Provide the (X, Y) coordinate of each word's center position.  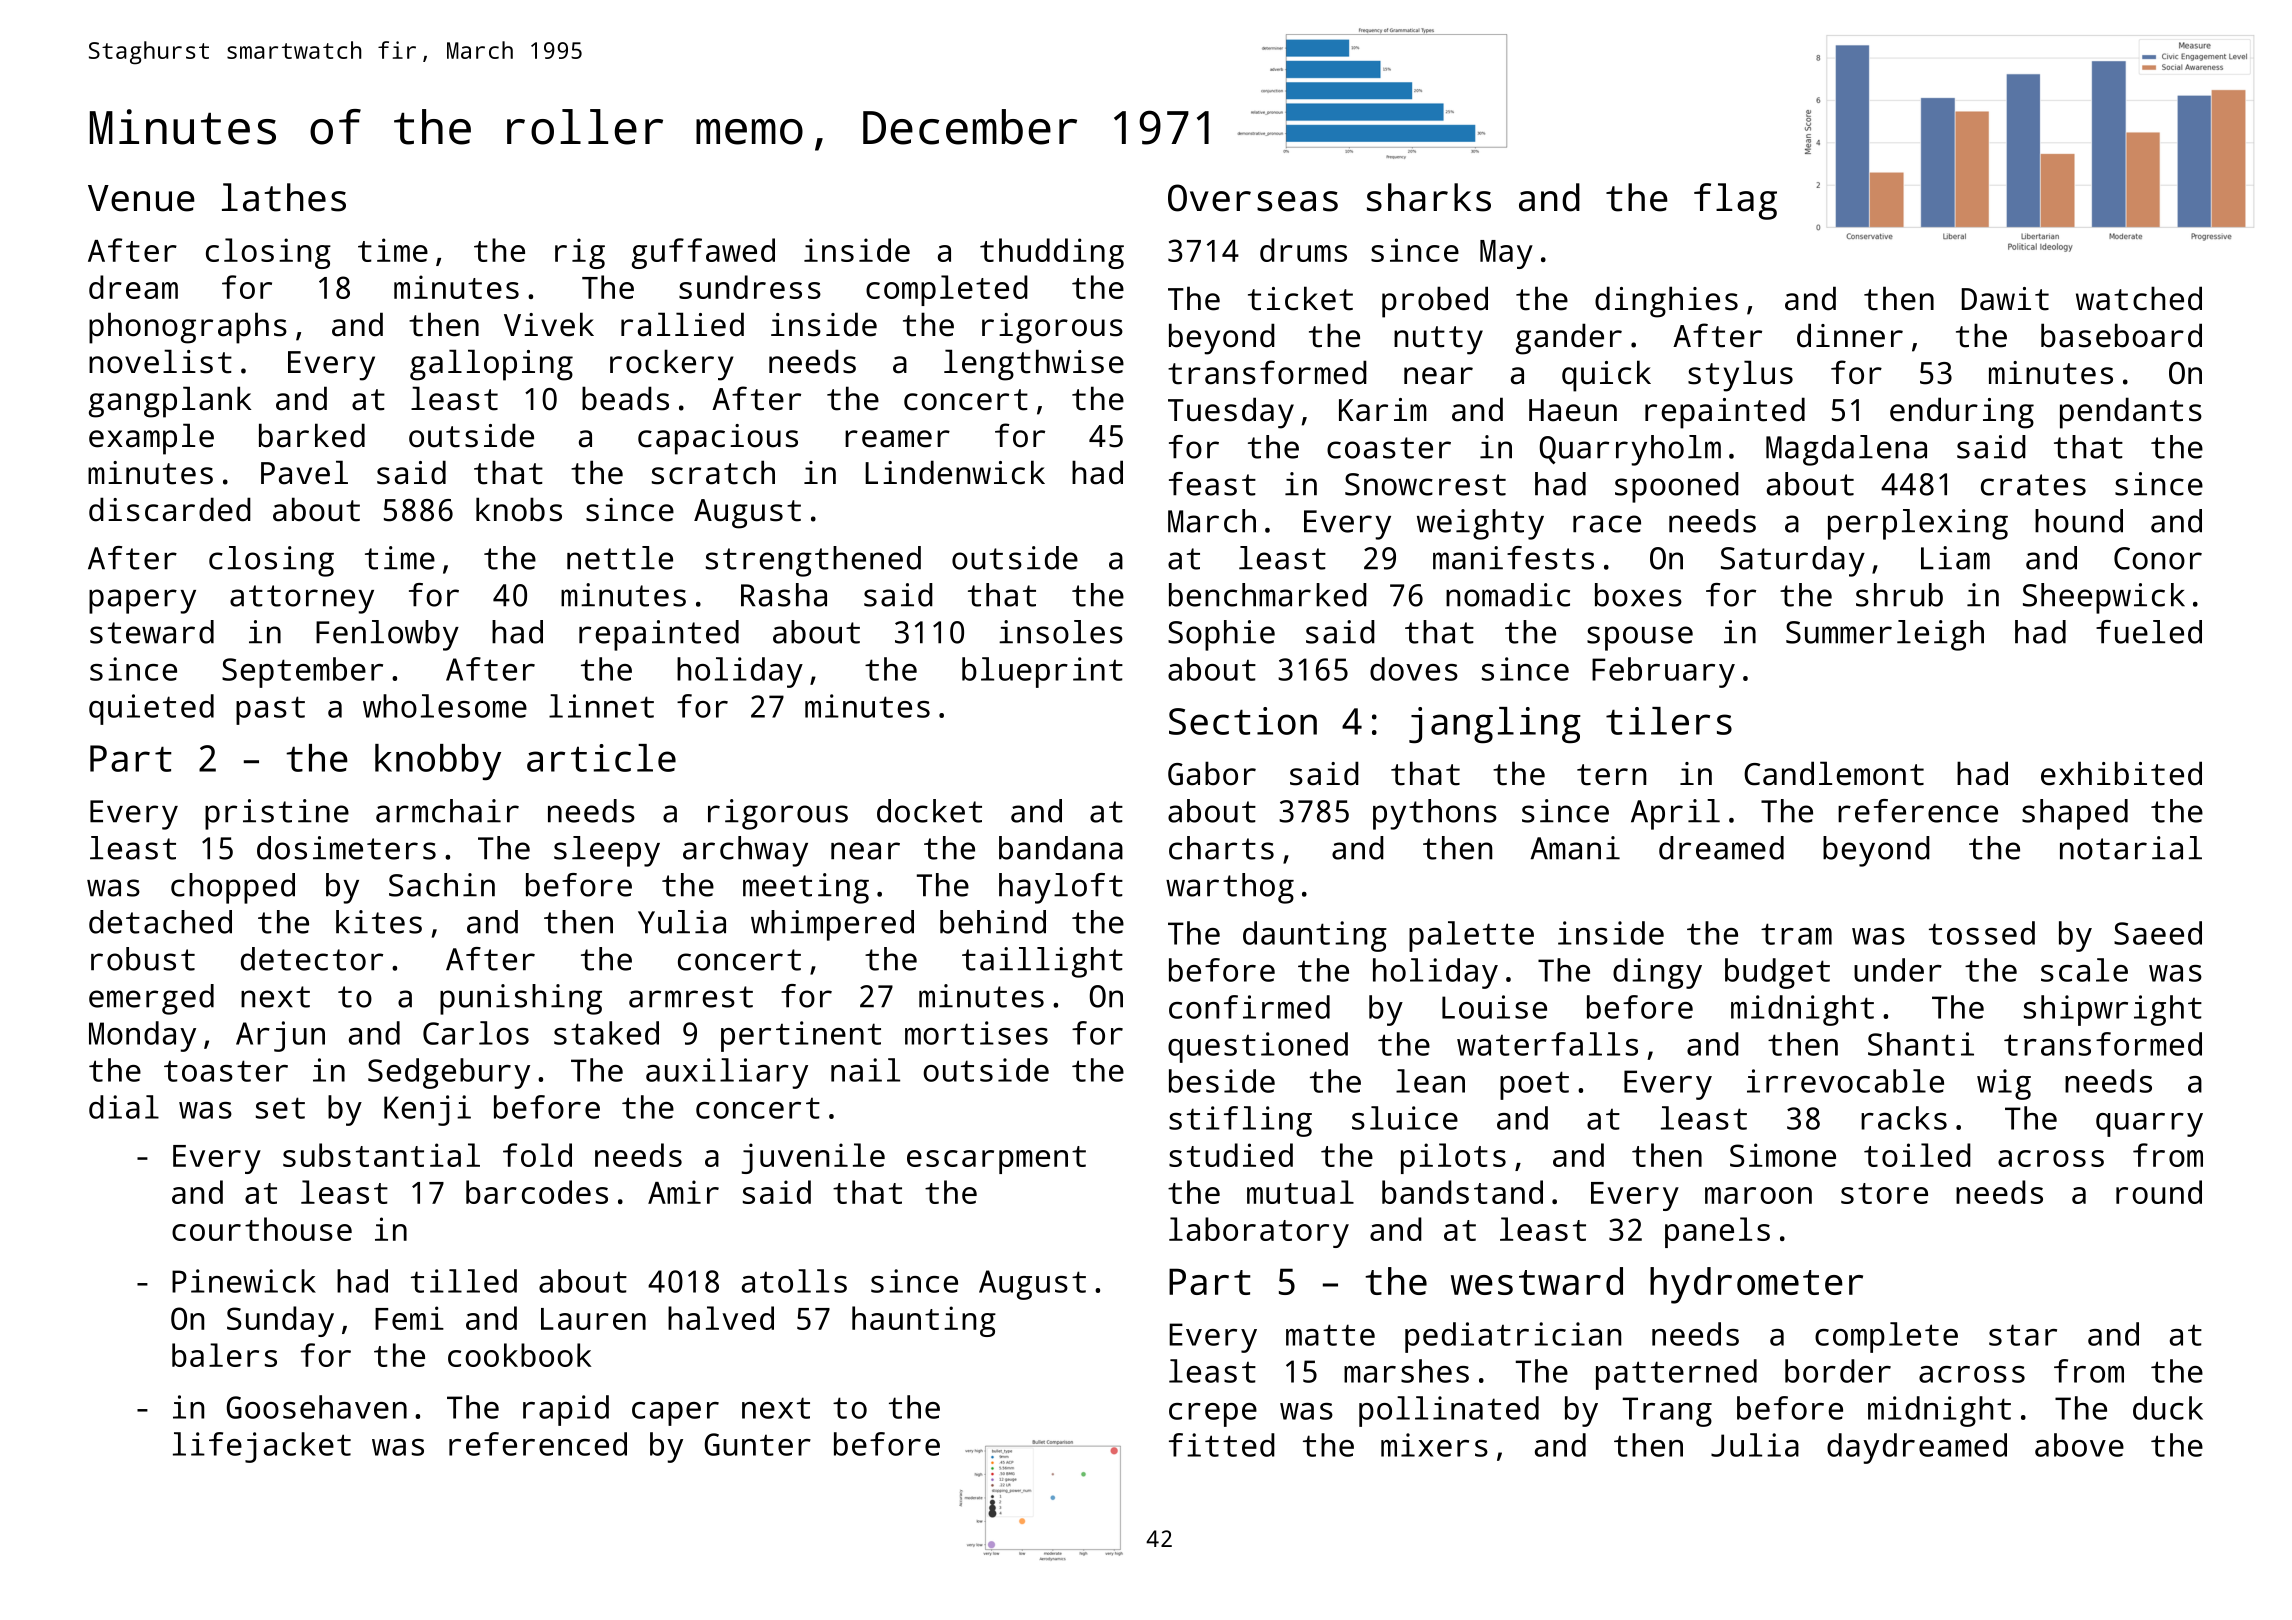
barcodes (537, 1192)
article (601, 758)
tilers (1669, 721)
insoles (1061, 632)
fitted (1222, 1445)
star (2023, 1335)
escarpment (996, 1160)
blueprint (1042, 672)
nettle (620, 558)
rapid (566, 1410)
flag (1735, 201)
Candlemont (1834, 773)
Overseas (1253, 198)
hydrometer (1756, 1285)
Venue (141, 198)
